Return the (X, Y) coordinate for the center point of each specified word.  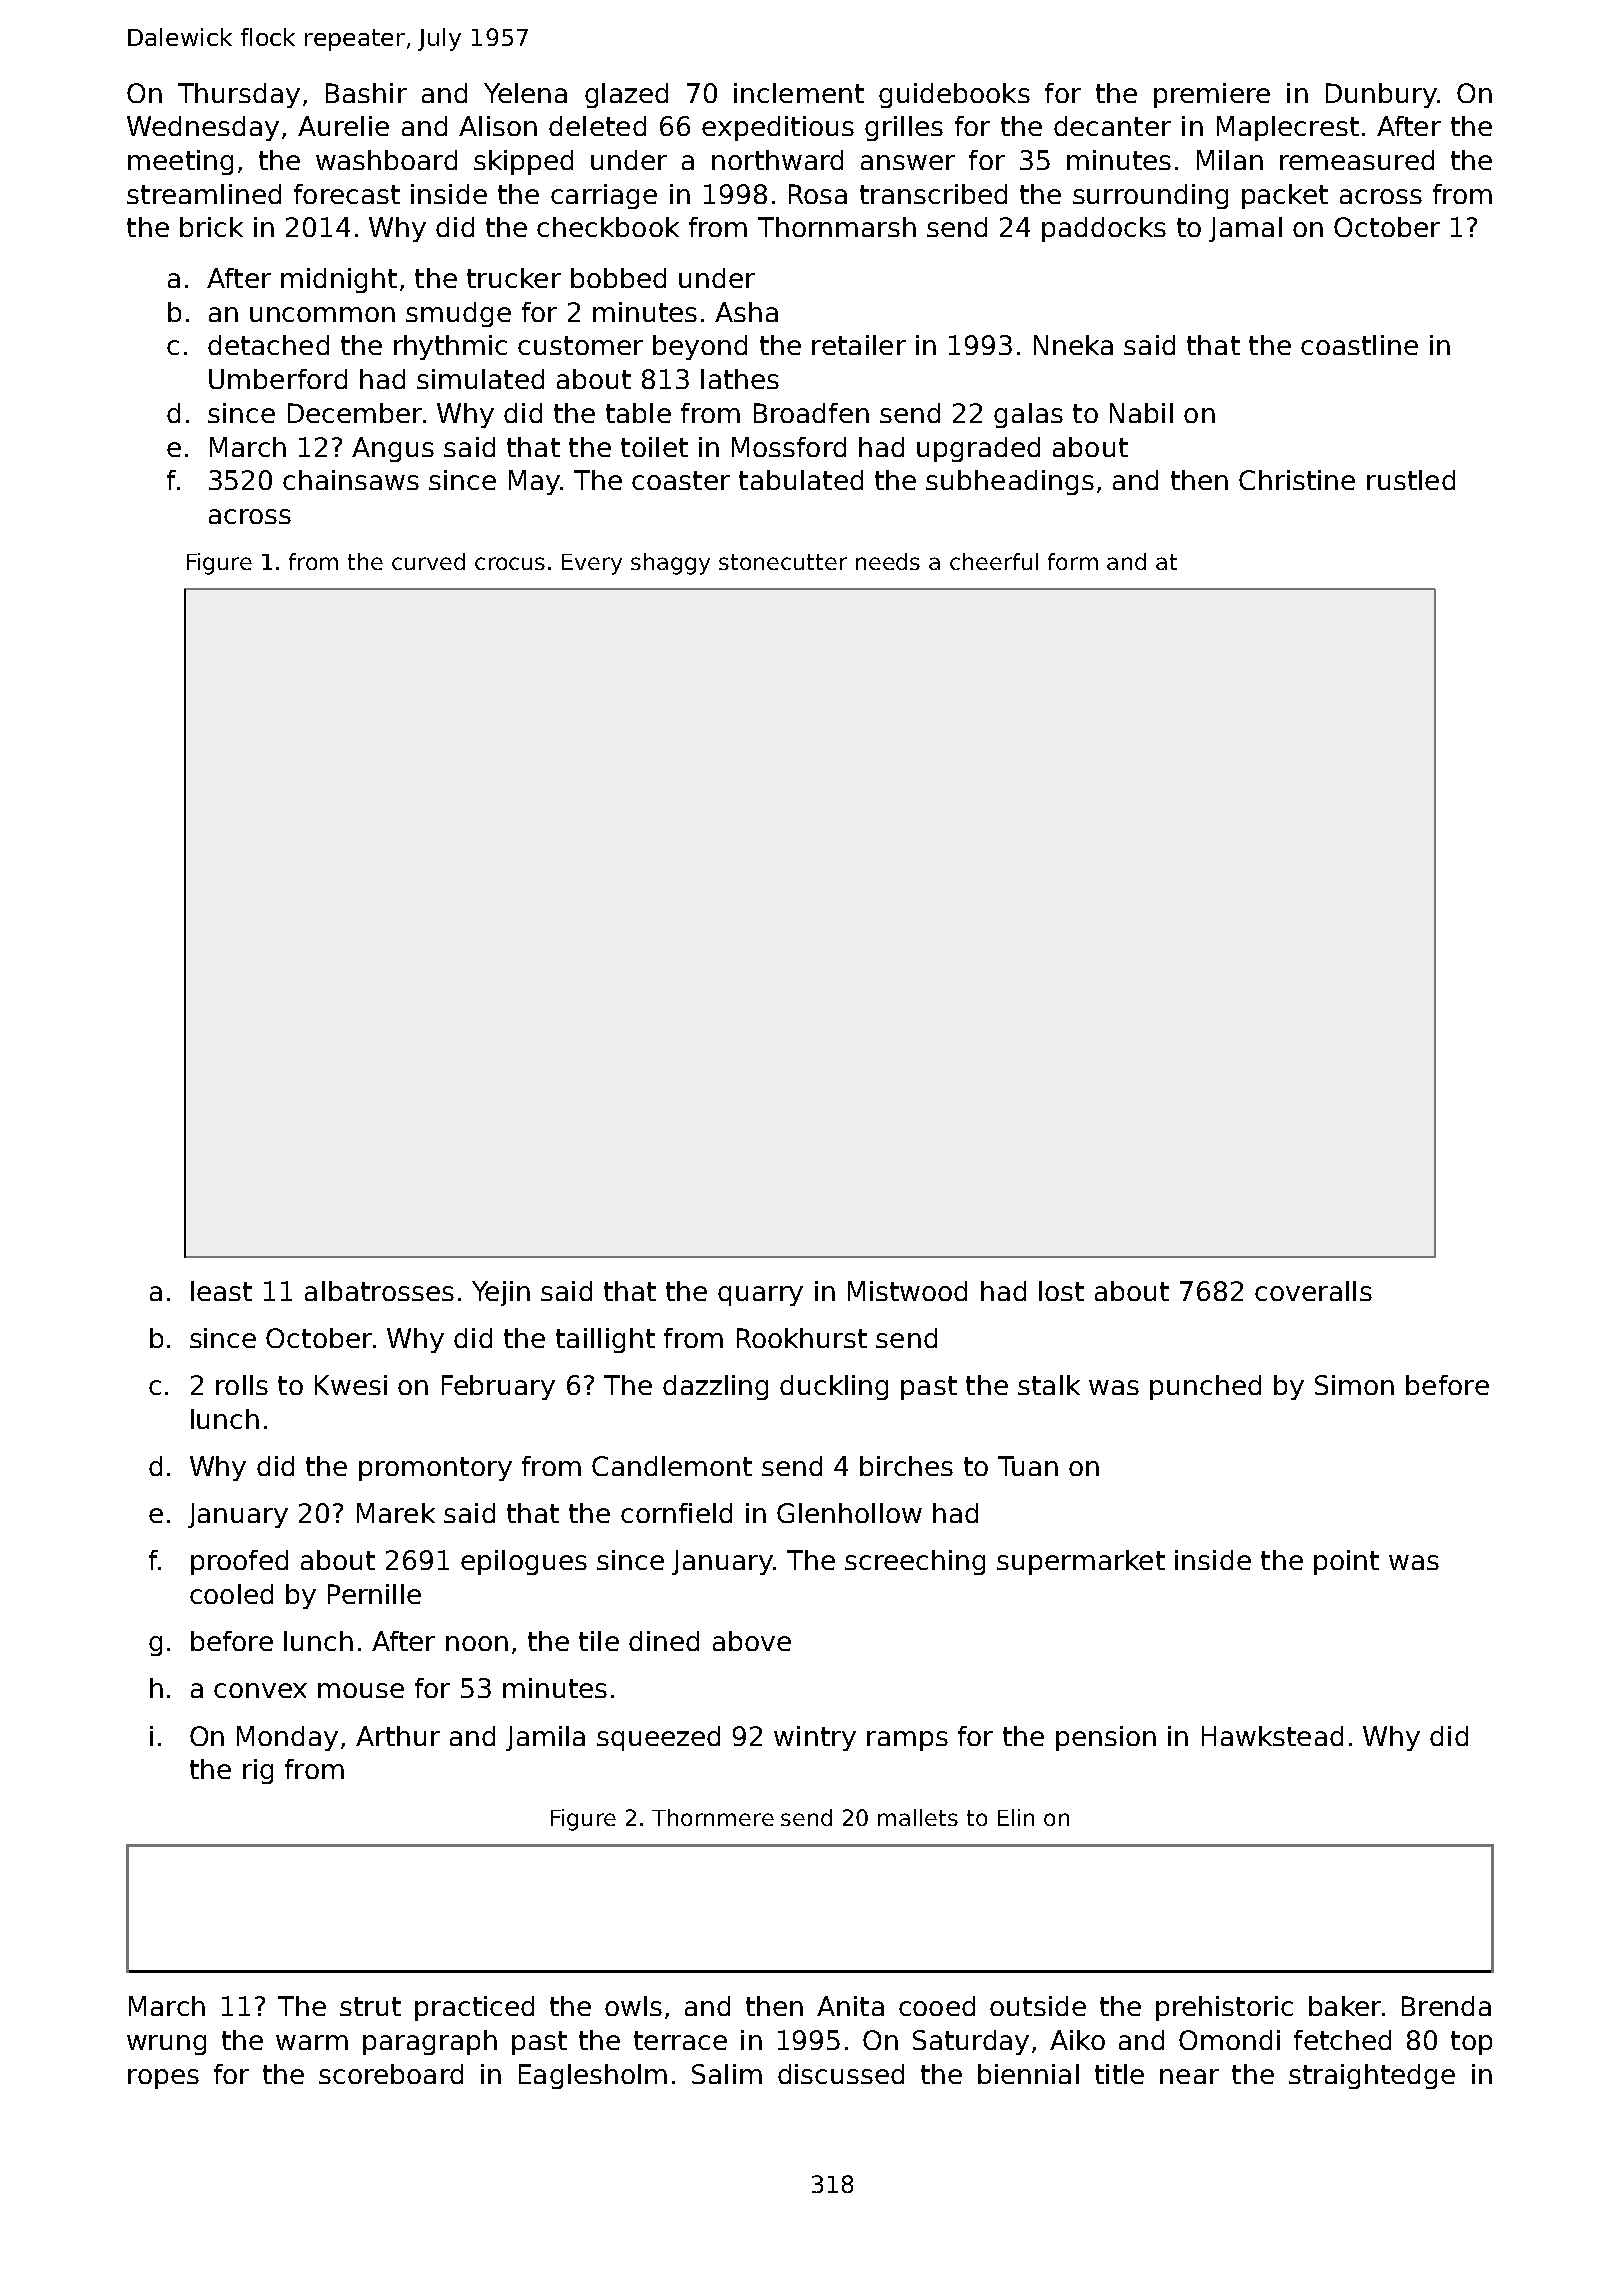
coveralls (1313, 1291)
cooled (231, 1594)
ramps (907, 1741)
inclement (799, 93)
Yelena (525, 93)
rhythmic (450, 347)
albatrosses (379, 1291)
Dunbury (1381, 95)
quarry (760, 1296)
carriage (604, 196)
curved (428, 561)
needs (888, 561)
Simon (1354, 1385)
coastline (1359, 345)
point (1346, 1562)
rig (258, 1771)
